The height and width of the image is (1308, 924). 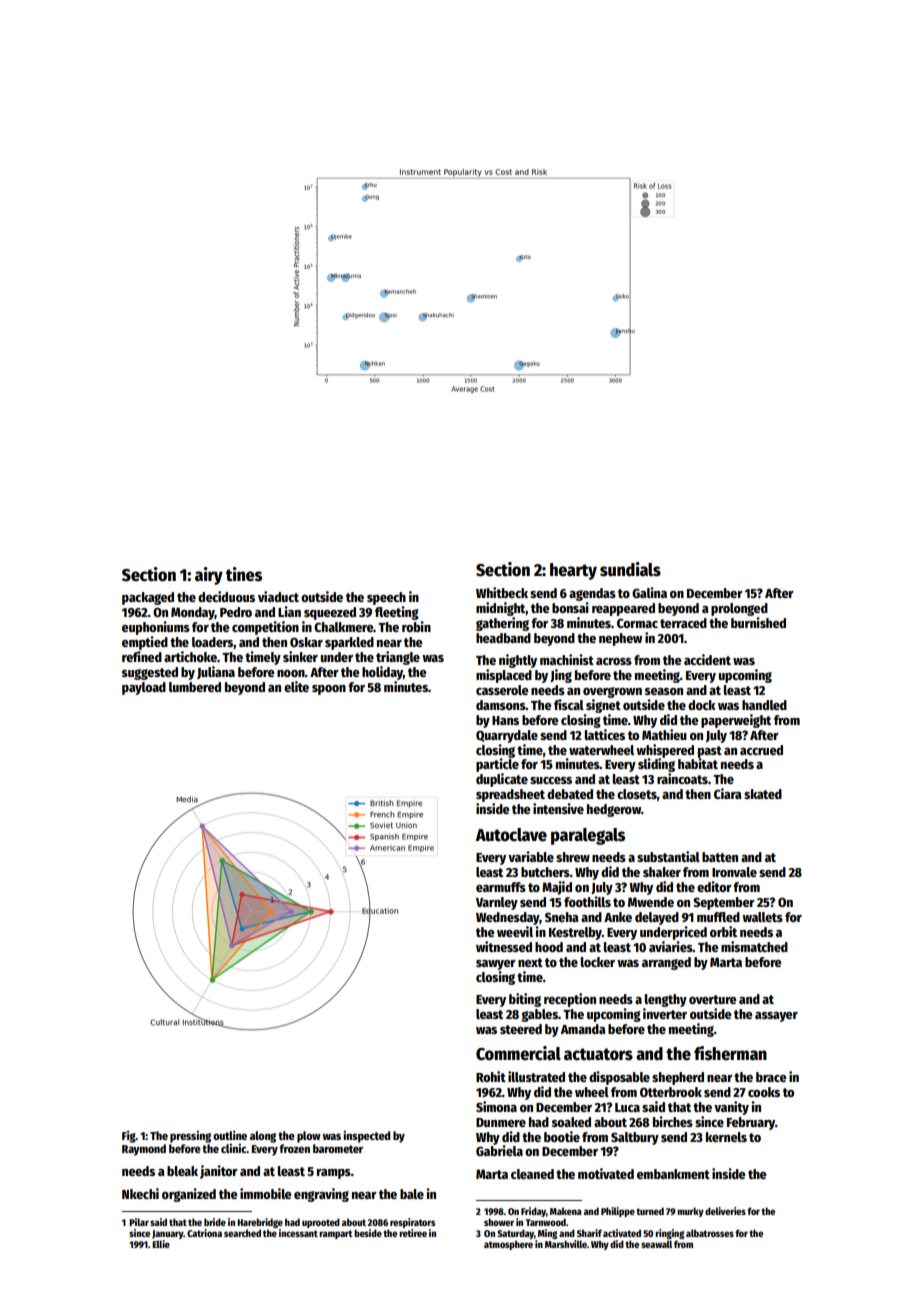 I want to click on season, so click(x=664, y=691).
